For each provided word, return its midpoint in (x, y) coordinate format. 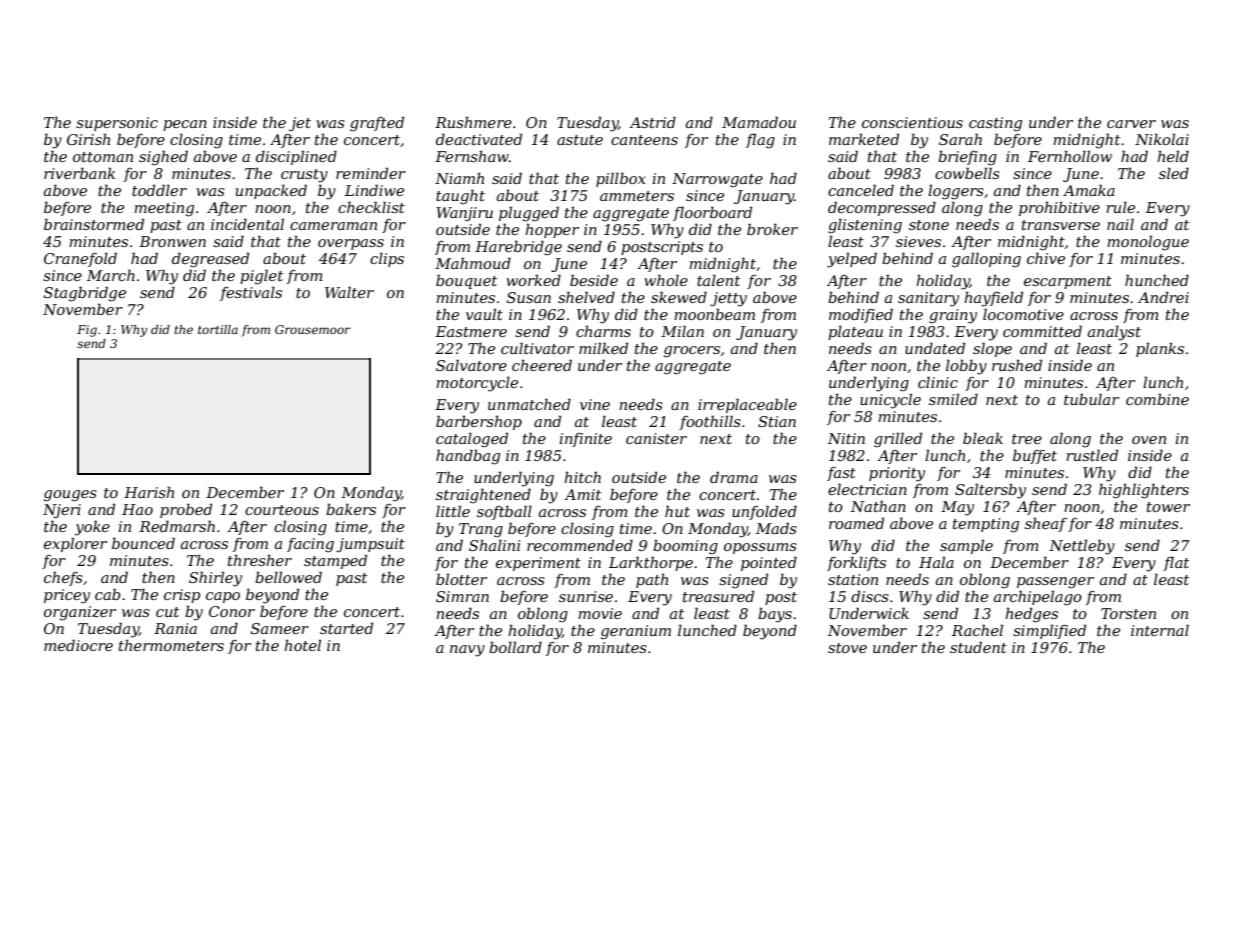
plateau (855, 332)
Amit (582, 494)
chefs (63, 578)
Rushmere (473, 122)
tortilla (218, 329)
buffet (1035, 456)
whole (666, 280)
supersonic (117, 124)
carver (1131, 124)
